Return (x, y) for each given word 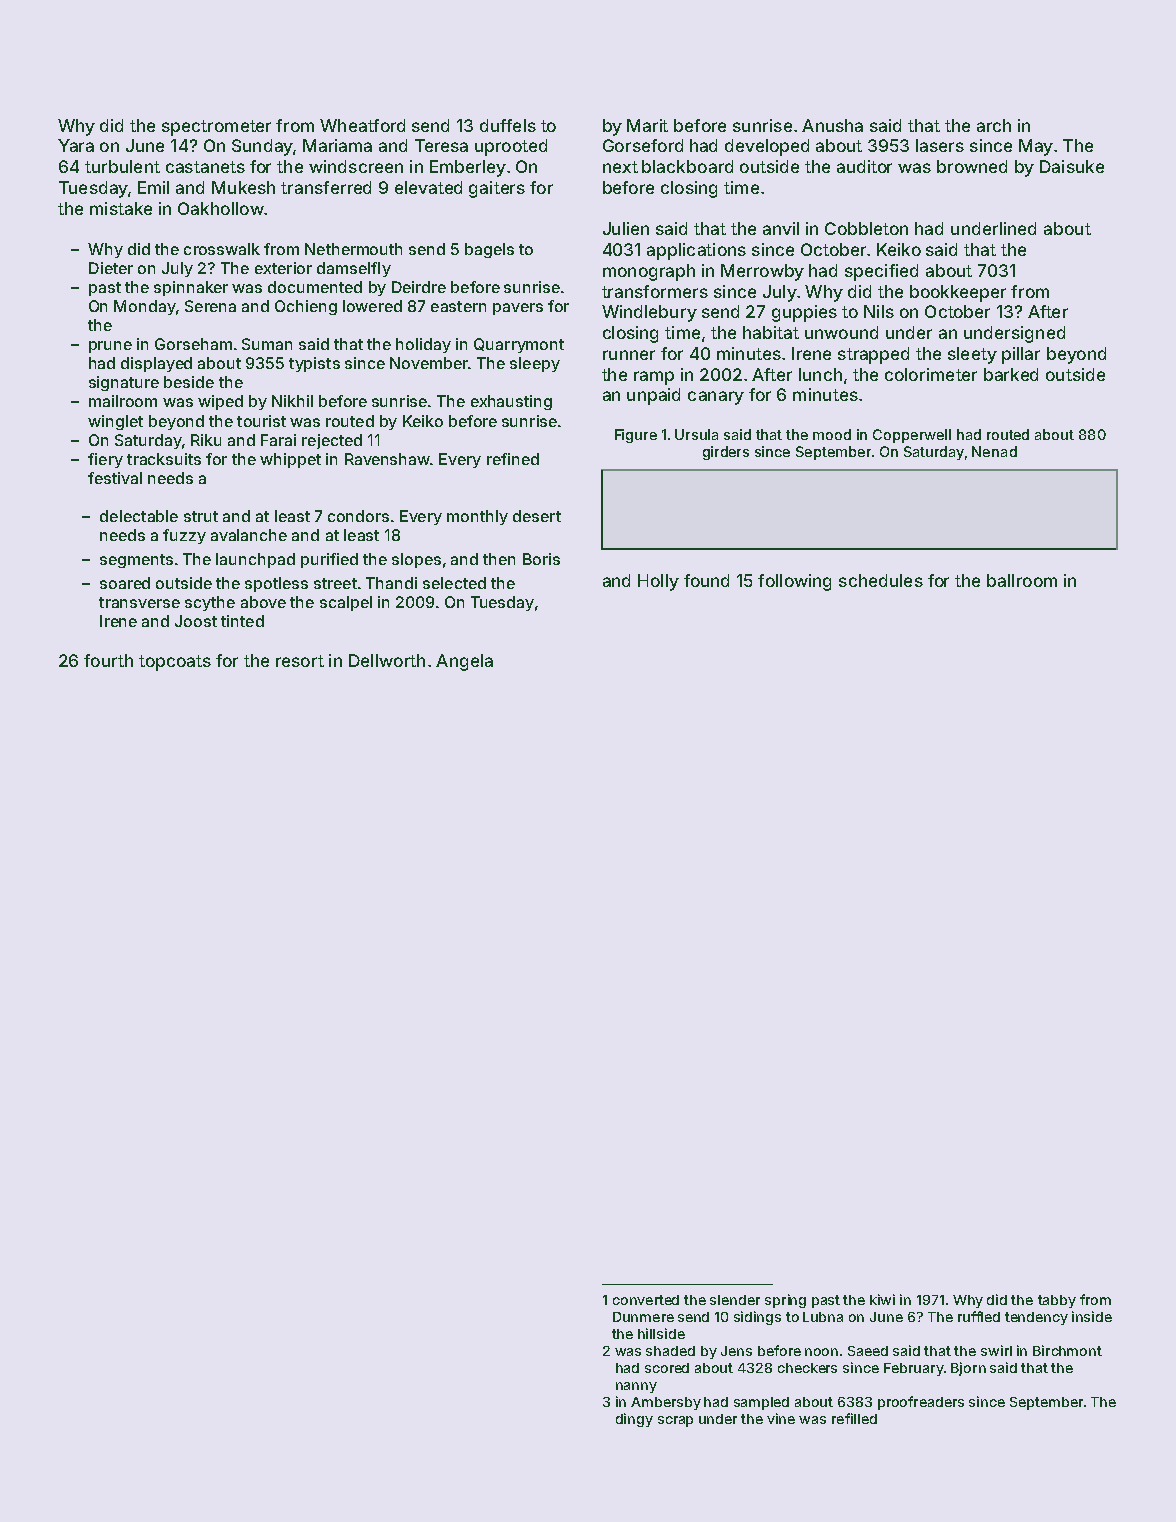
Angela (464, 662)
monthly (477, 517)
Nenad (994, 451)
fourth (108, 660)
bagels (489, 250)
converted (646, 1300)
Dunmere (643, 1317)
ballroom (1022, 580)
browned (972, 166)
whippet (290, 460)
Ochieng (306, 307)
